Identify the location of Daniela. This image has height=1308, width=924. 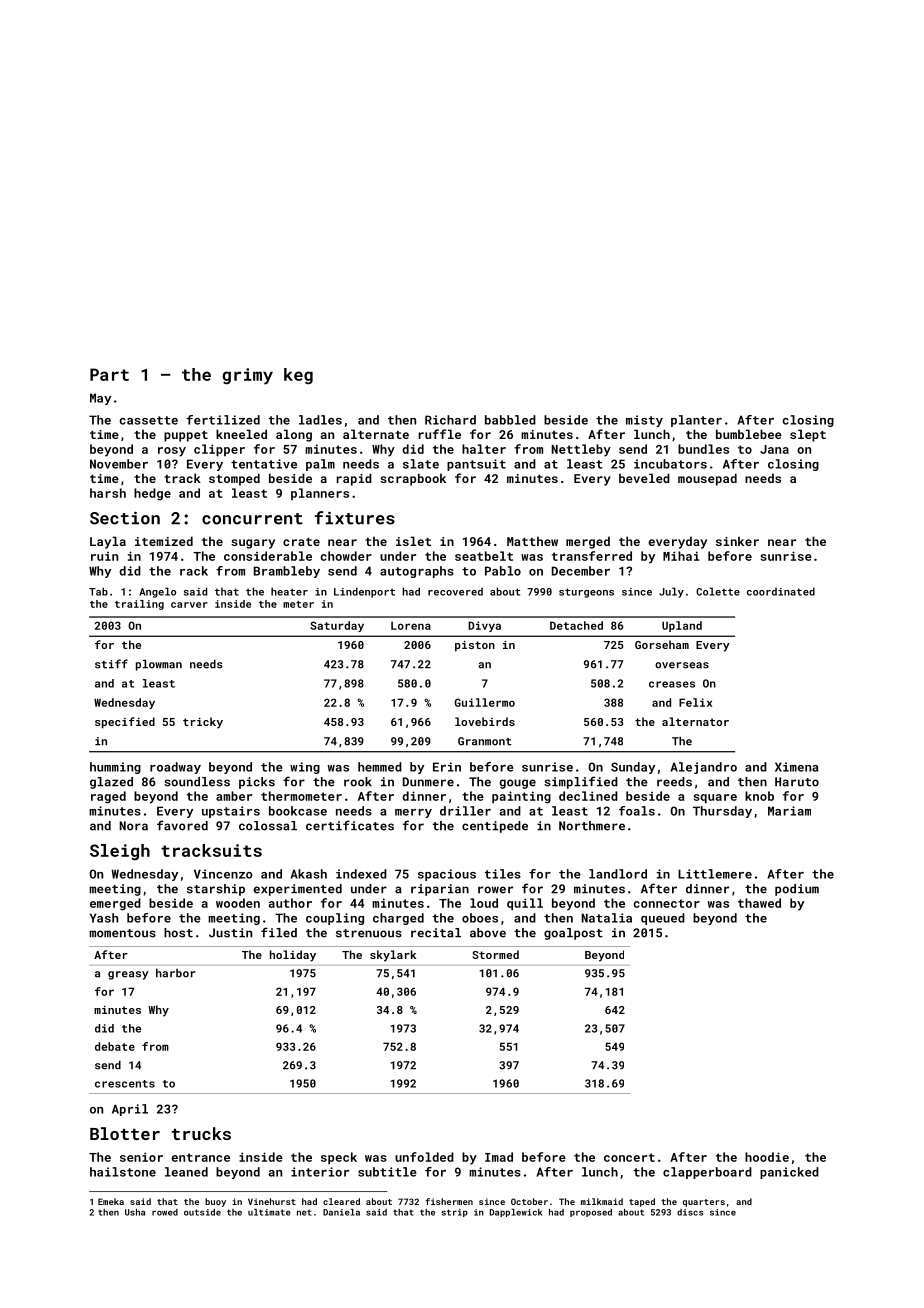
(341, 1212).
